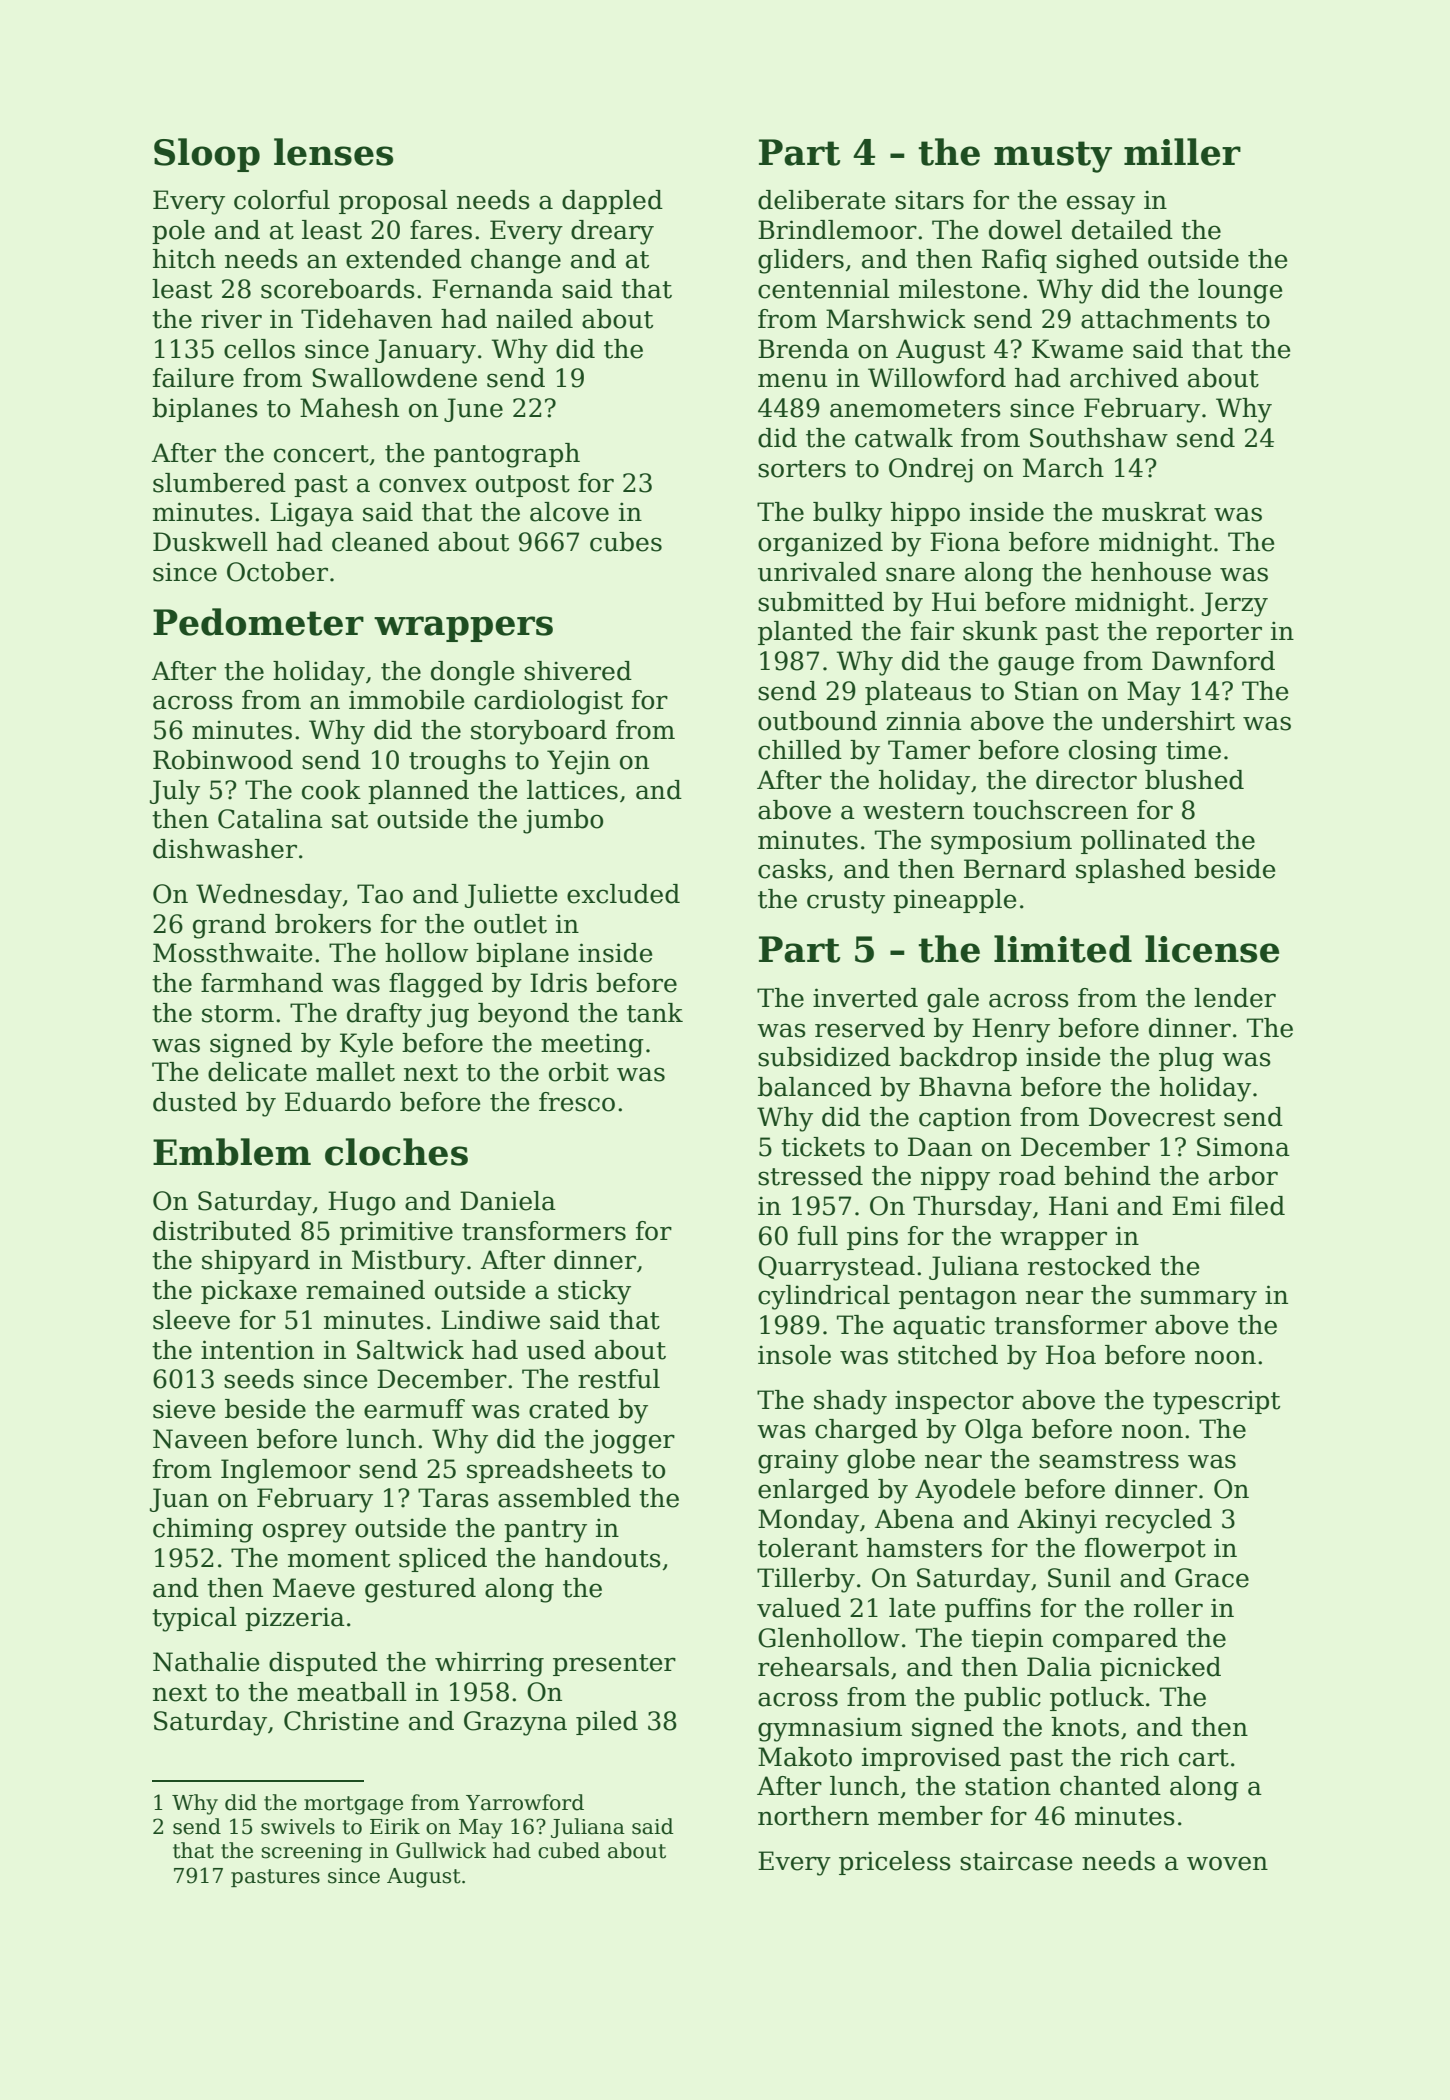  Describe the element at coordinates (793, 380) in the image. I see `menu` at that location.
